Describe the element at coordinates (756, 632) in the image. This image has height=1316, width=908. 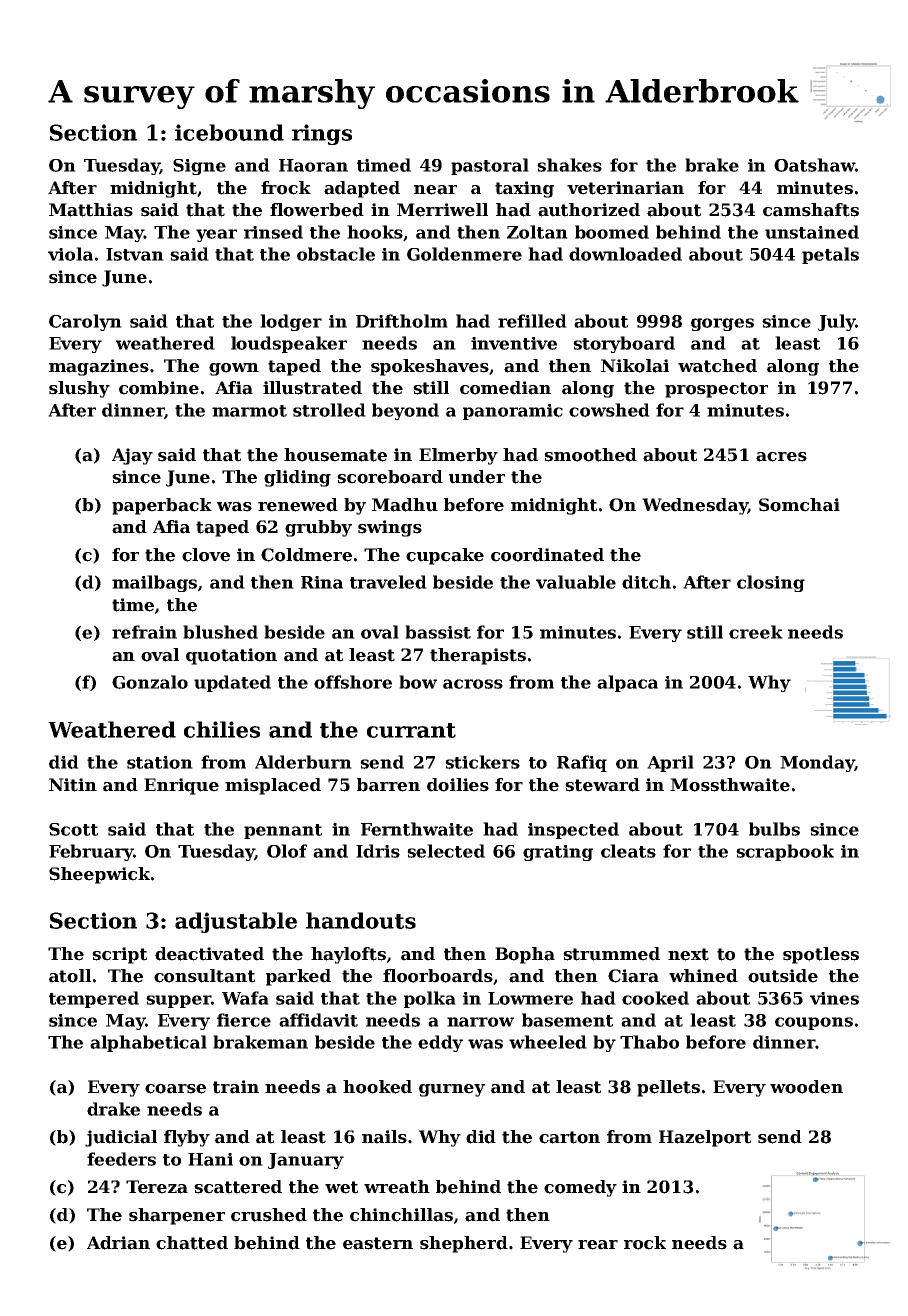
I see `creek` at that location.
